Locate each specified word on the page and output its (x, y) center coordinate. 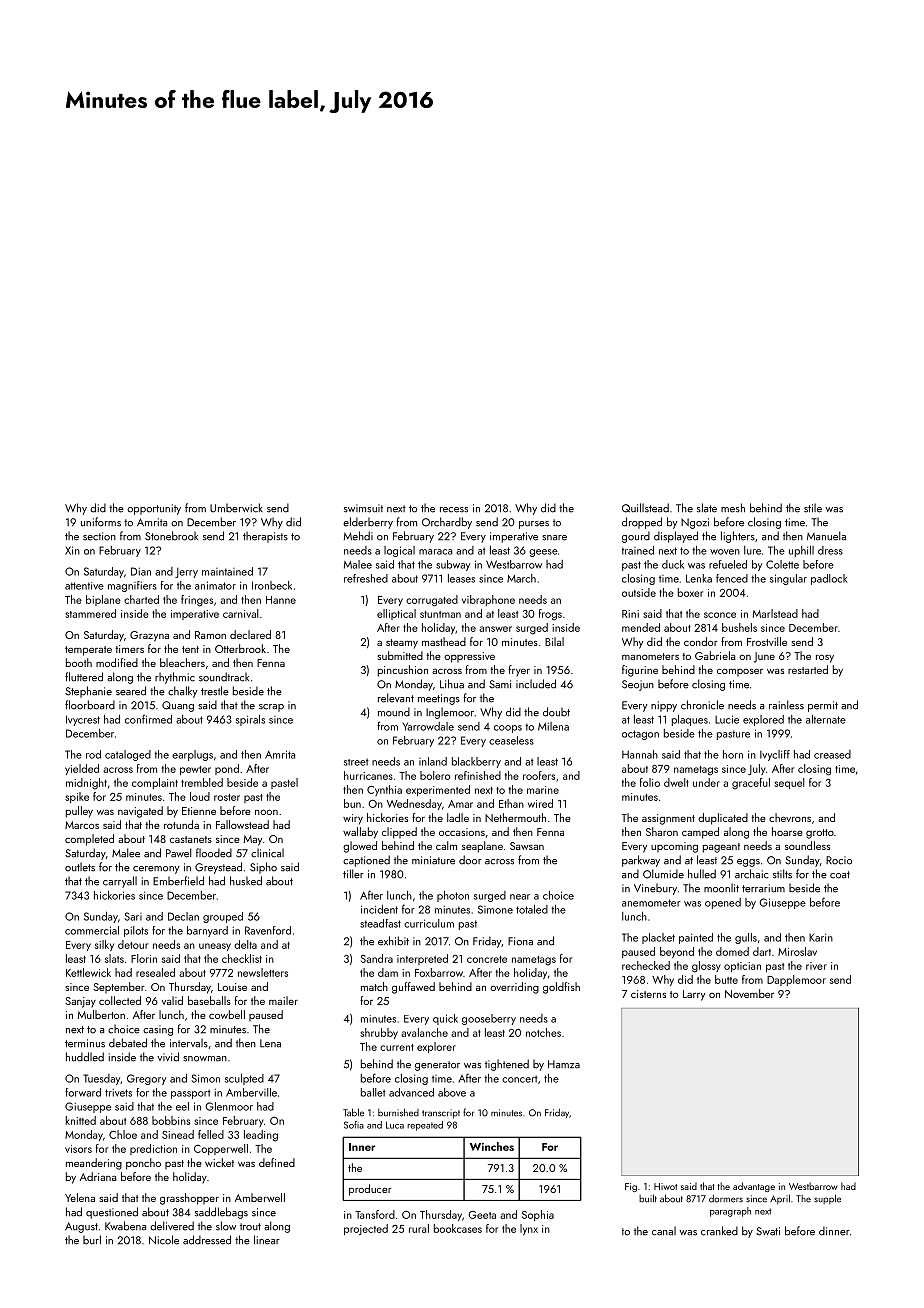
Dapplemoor (796, 980)
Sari (133, 916)
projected (366, 1229)
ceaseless (511, 740)
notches (543, 1032)
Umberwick (236, 508)
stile (813, 508)
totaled (532, 909)
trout (250, 1227)
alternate (826, 719)
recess (454, 510)
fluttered (84, 677)
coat (840, 875)
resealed (155, 972)
